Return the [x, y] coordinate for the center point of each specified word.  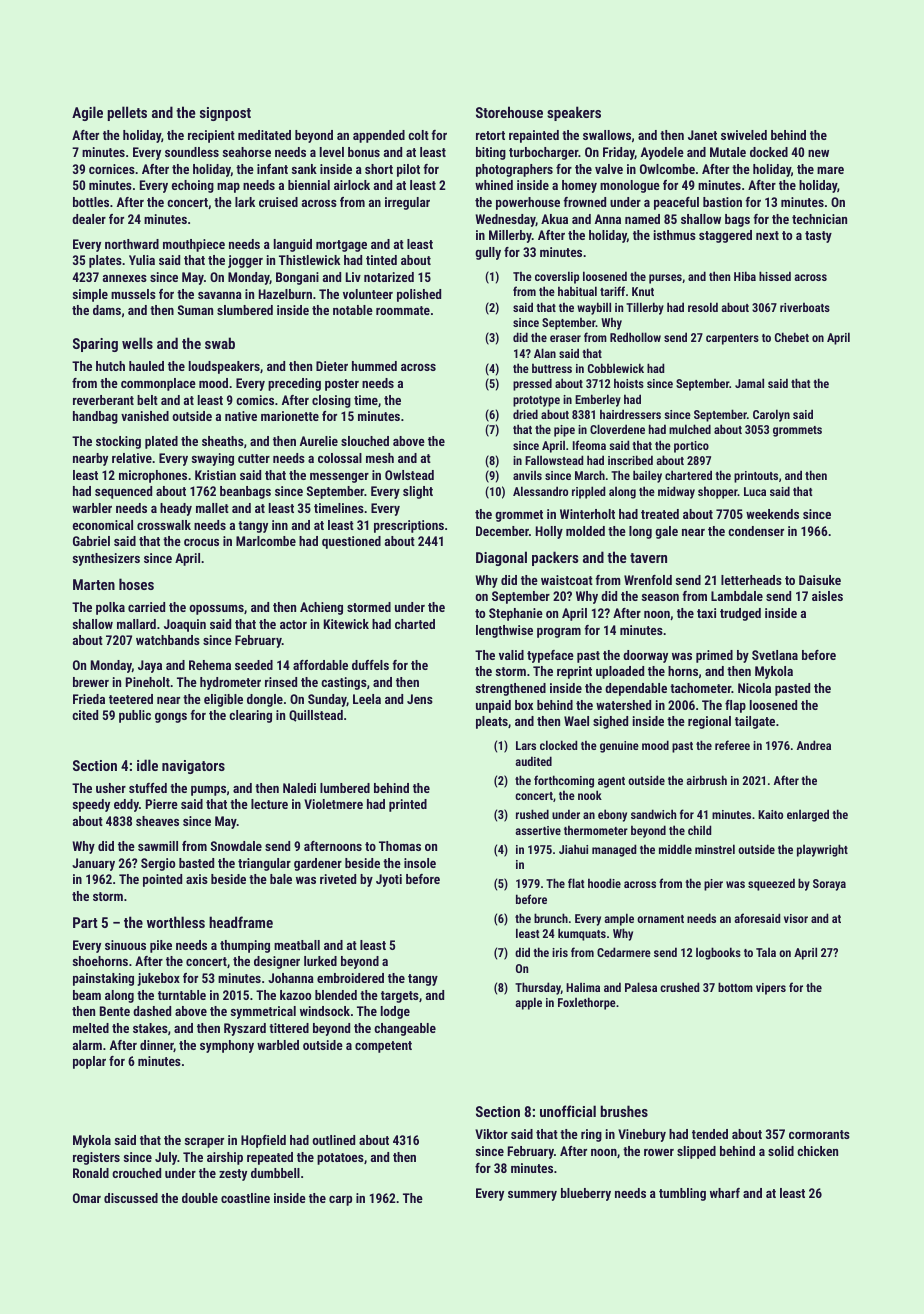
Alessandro [540, 491]
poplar [89, 1062]
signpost [225, 114]
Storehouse [509, 112]
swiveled [744, 135]
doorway [645, 656]
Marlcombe [266, 541]
